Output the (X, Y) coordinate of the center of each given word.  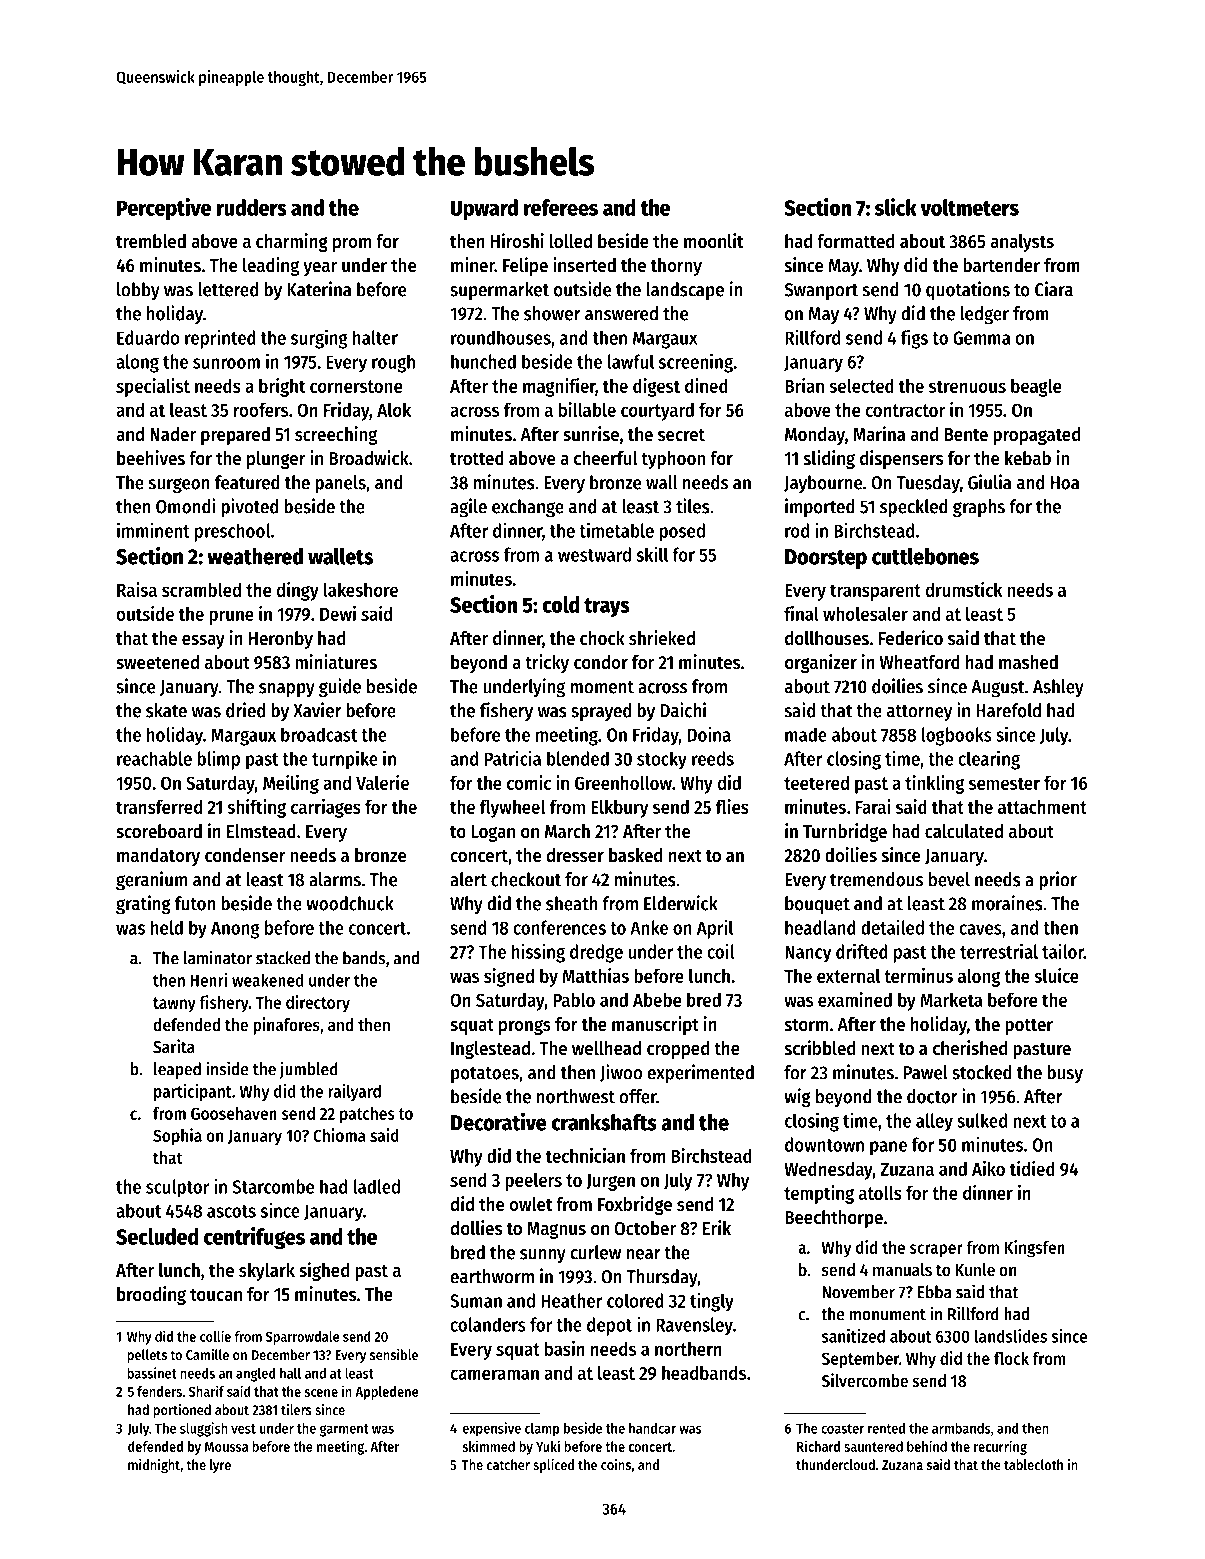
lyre (220, 1466)
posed (682, 532)
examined (855, 999)
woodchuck (350, 903)
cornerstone (356, 386)
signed (509, 977)
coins (616, 1464)
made (806, 734)
